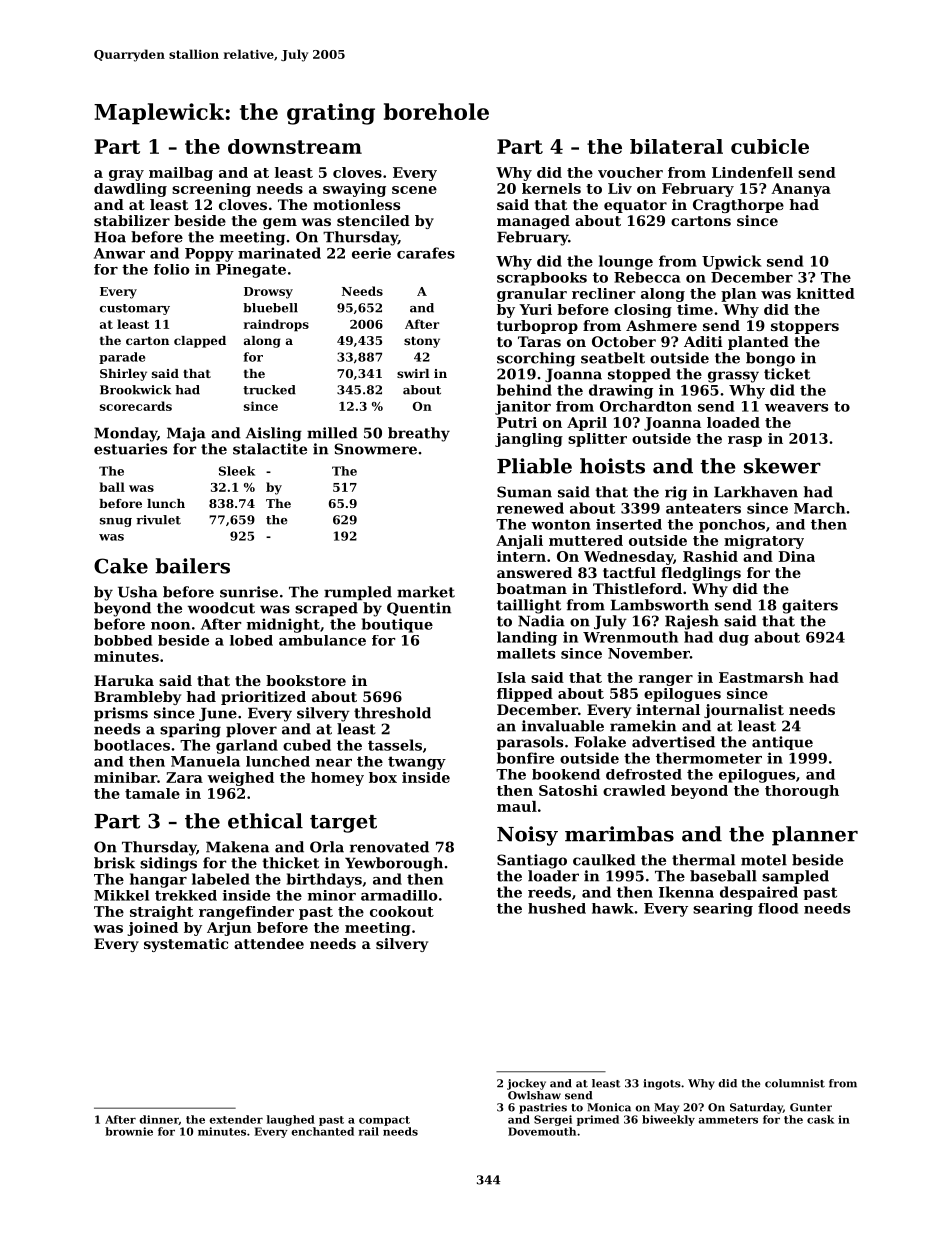  What do you see at coordinates (526, 1084) in the screenshot?
I see `jockey` at bounding box center [526, 1084].
